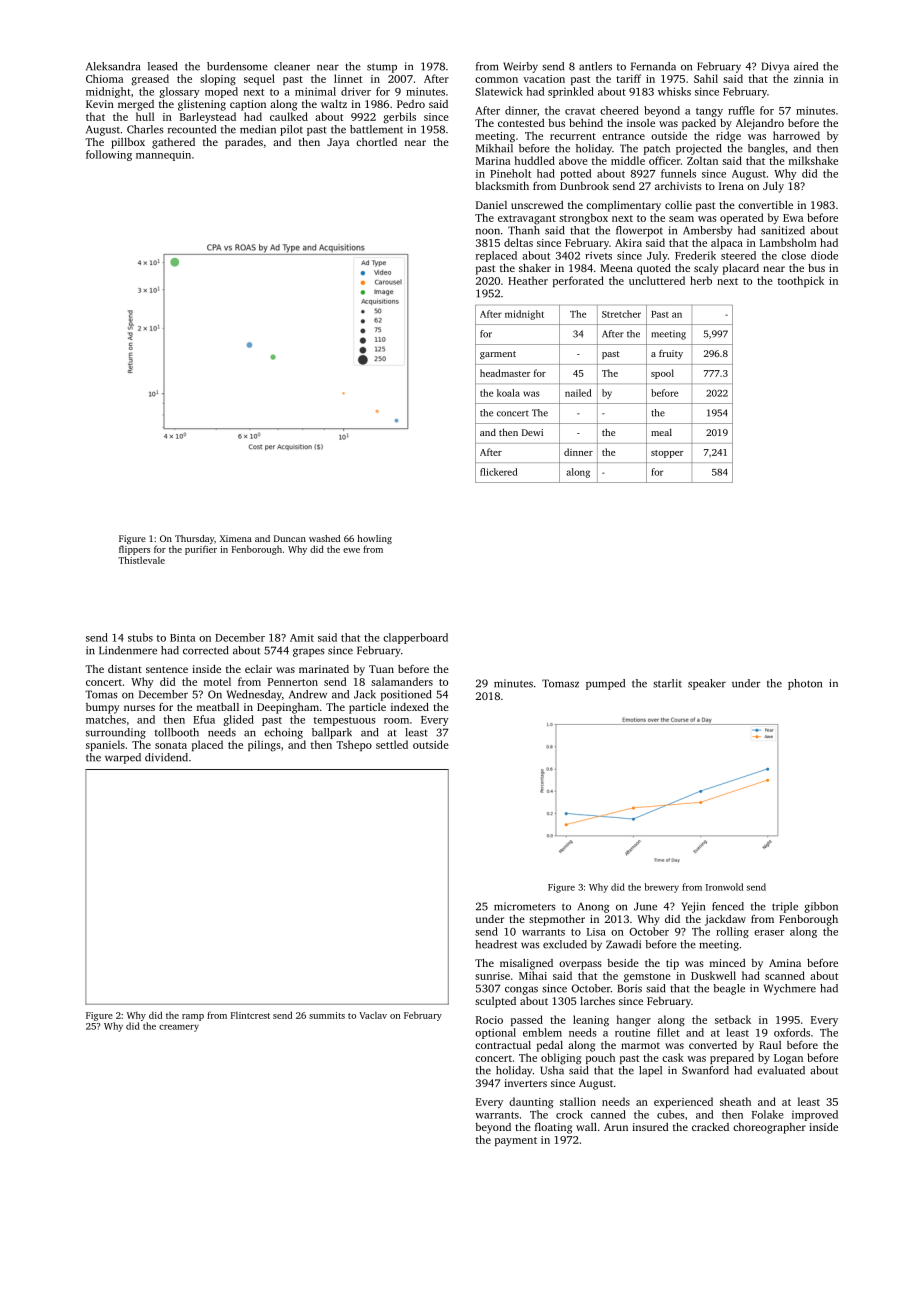 Image resolution: width=924 pixels, height=1308 pixels. Describe the element at coordinates (678, 186) in the screenshot. I see `archivists` at that location.
